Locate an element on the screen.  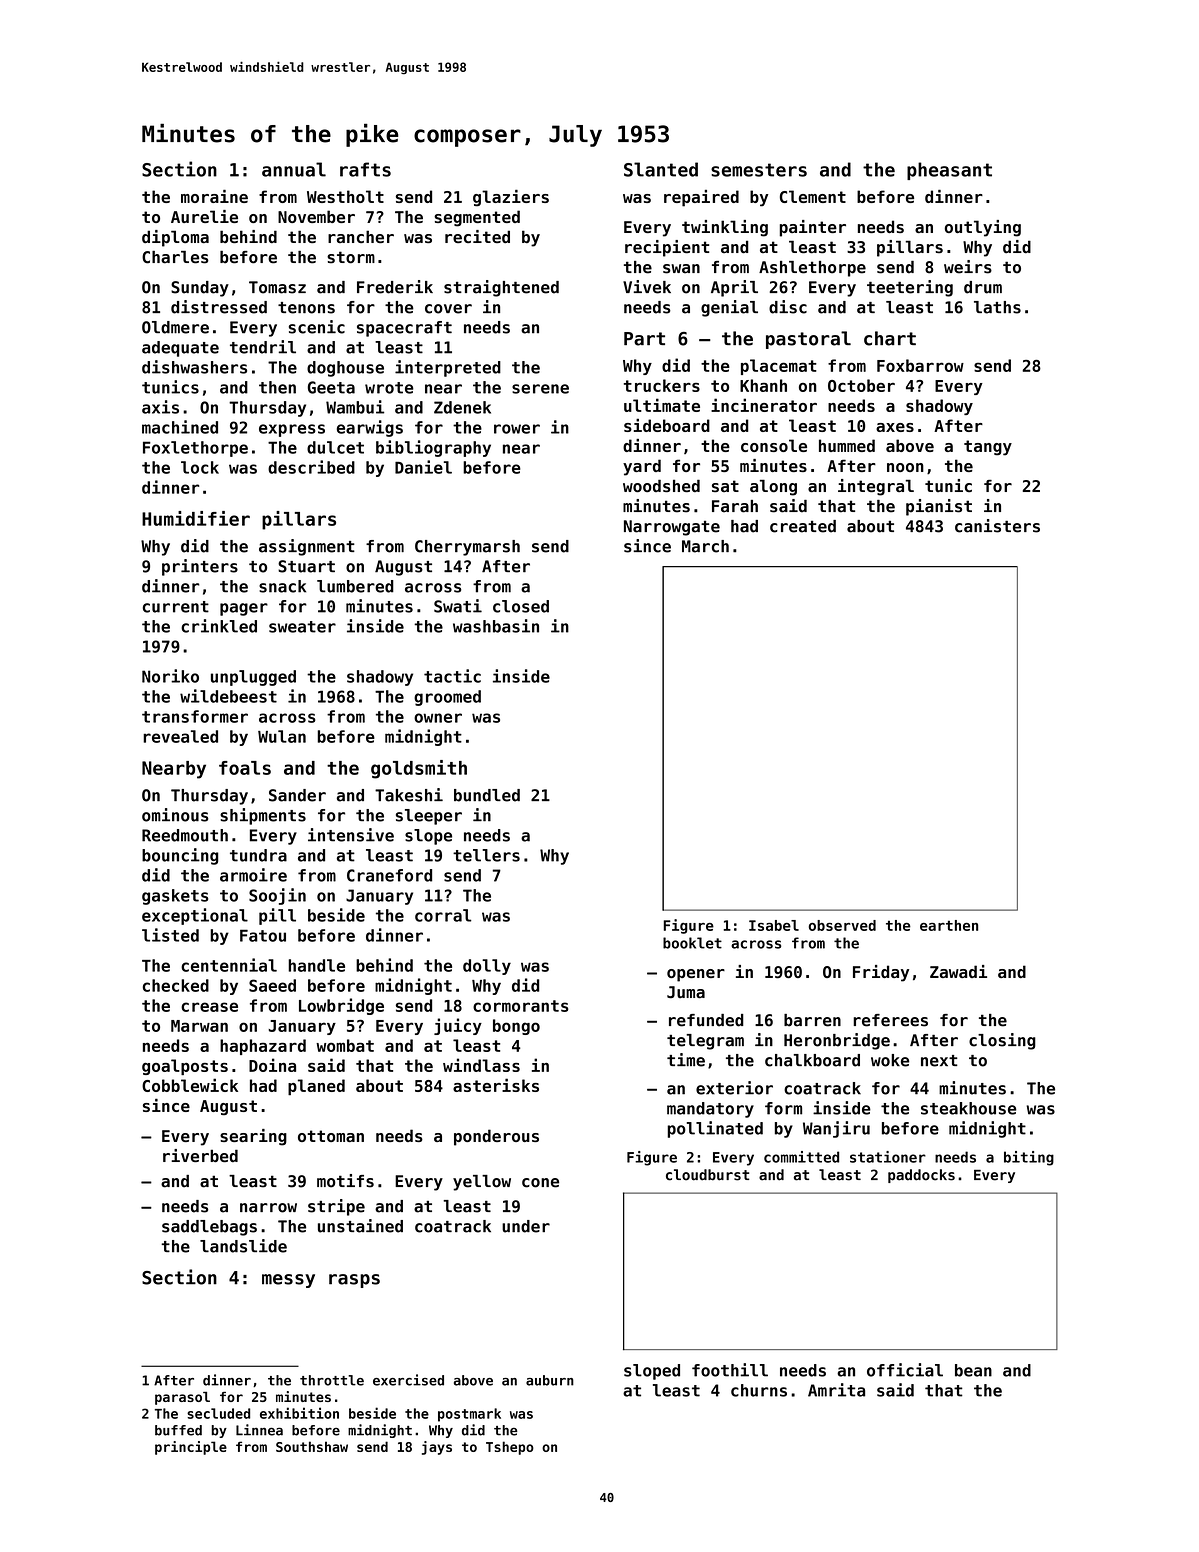
pheasant is located at coordinates (949, 171).
